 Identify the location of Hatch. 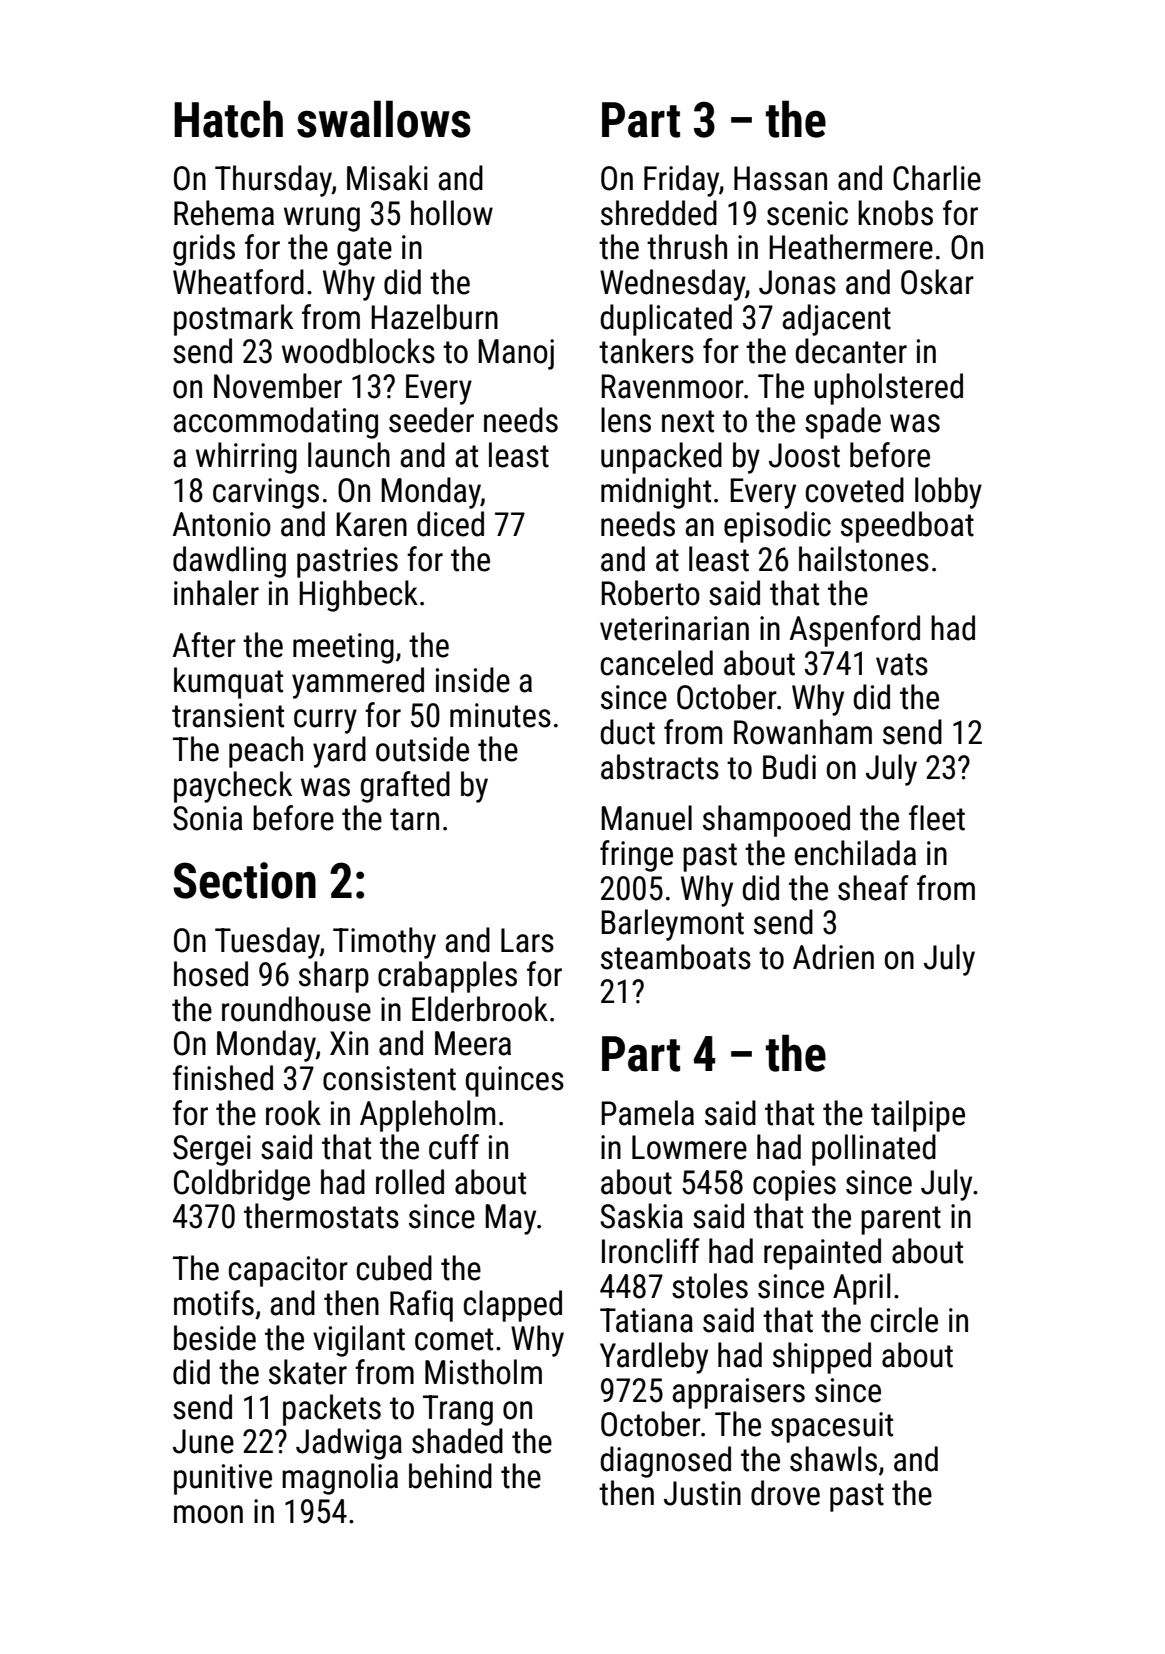
(228, 119).
